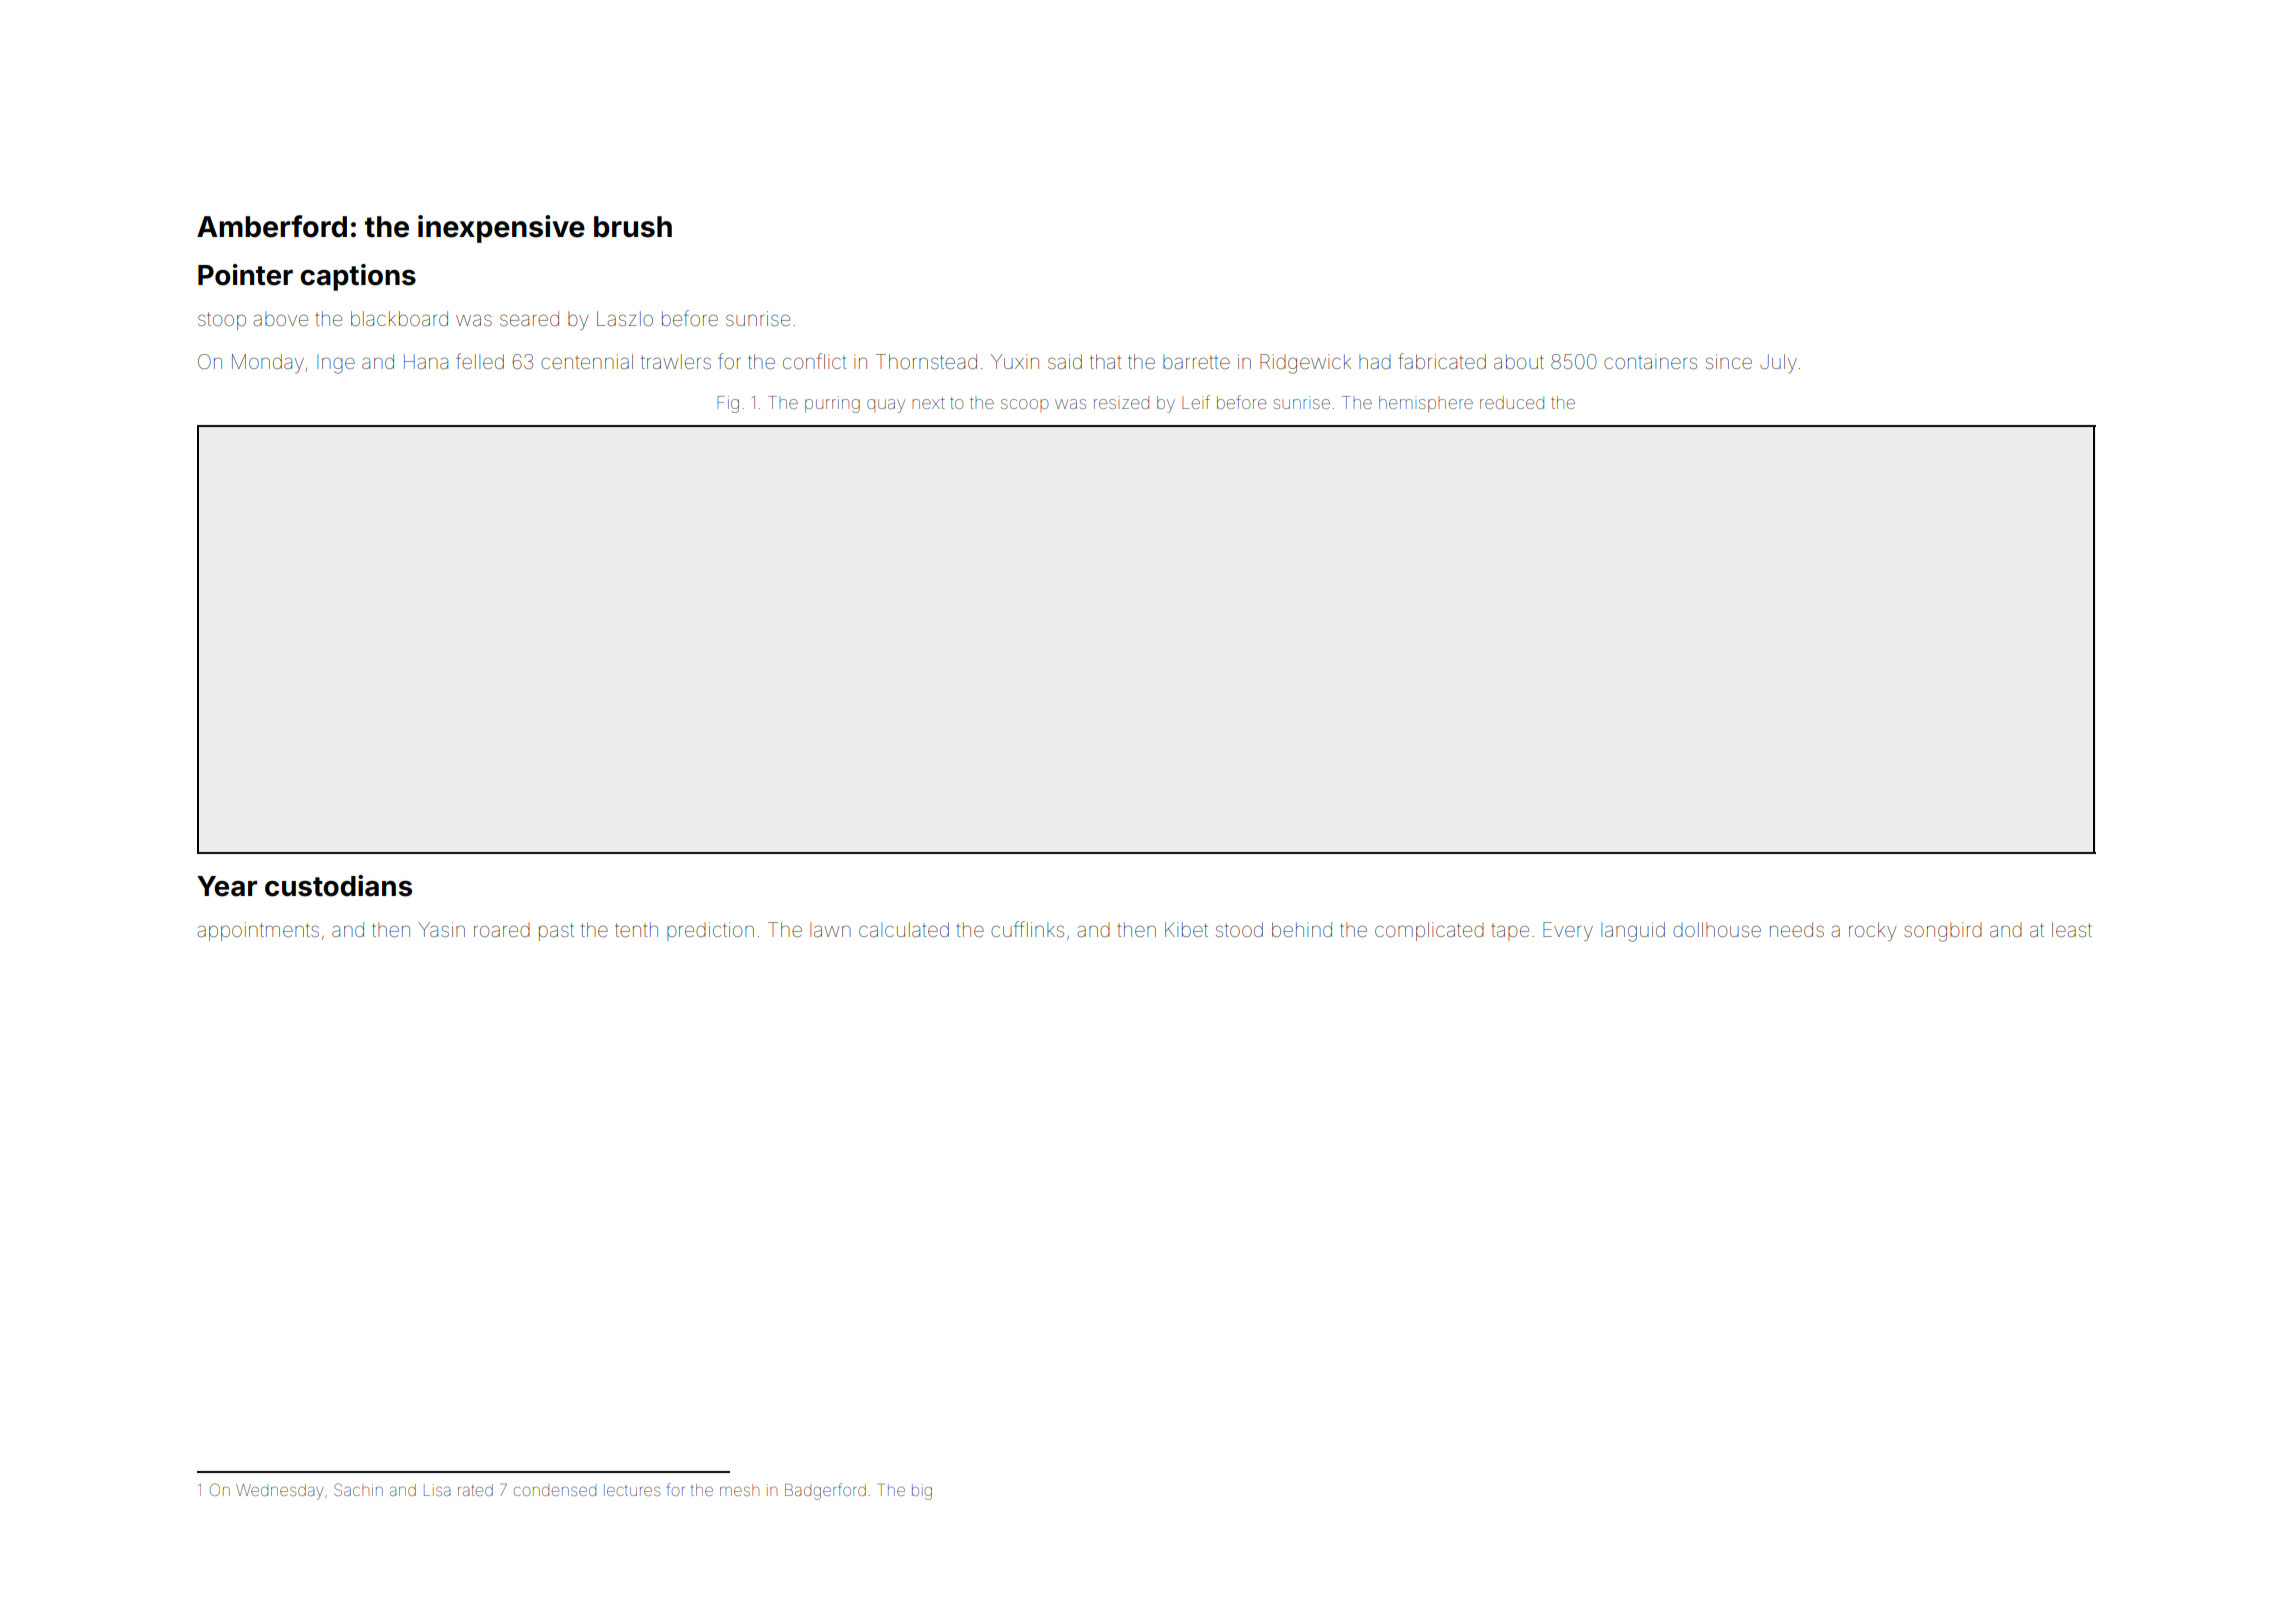  Describe the element at coordinates (825, 1491) in the screenshot. I see `Badgerford` at that location.
